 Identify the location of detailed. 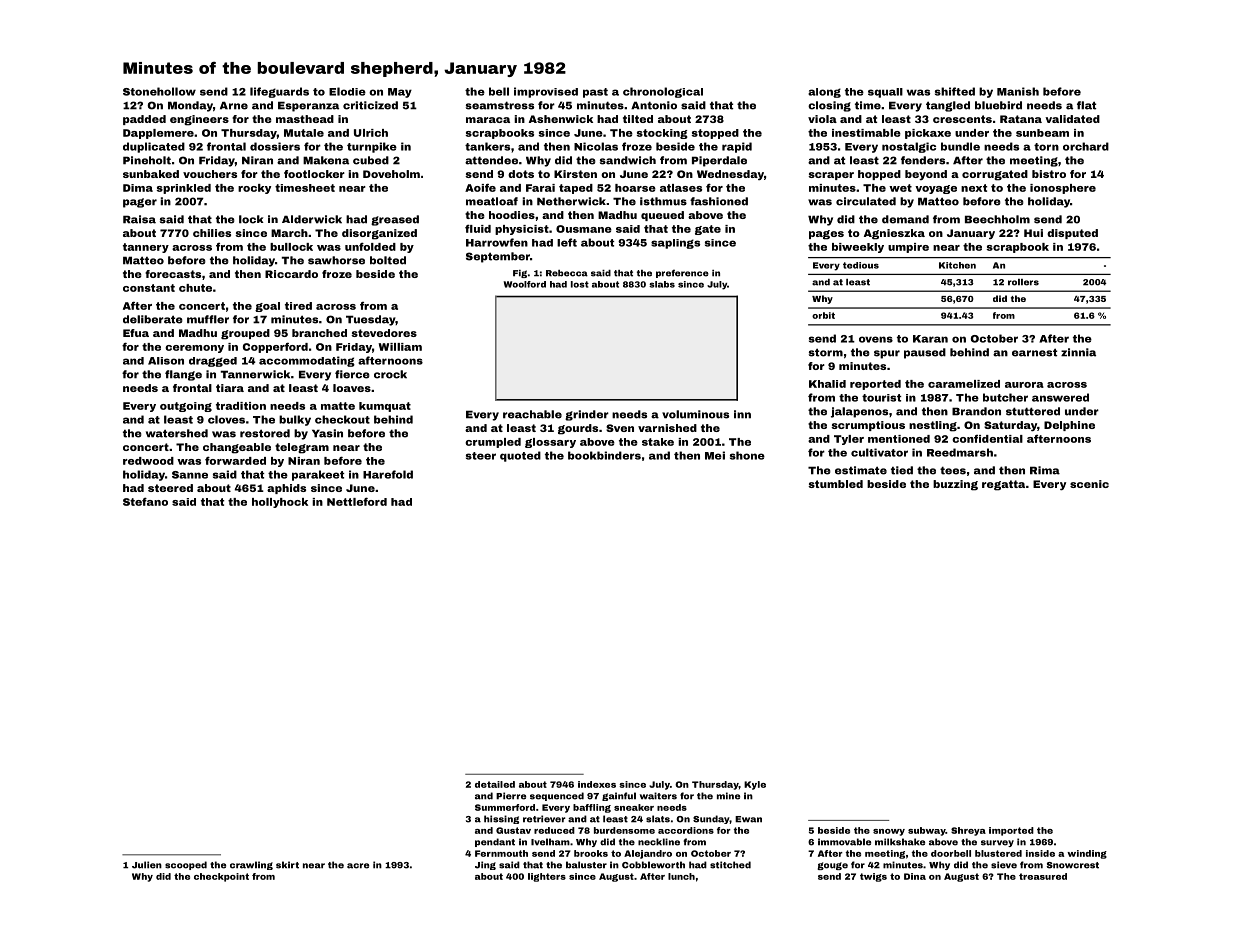
(495, 784).
